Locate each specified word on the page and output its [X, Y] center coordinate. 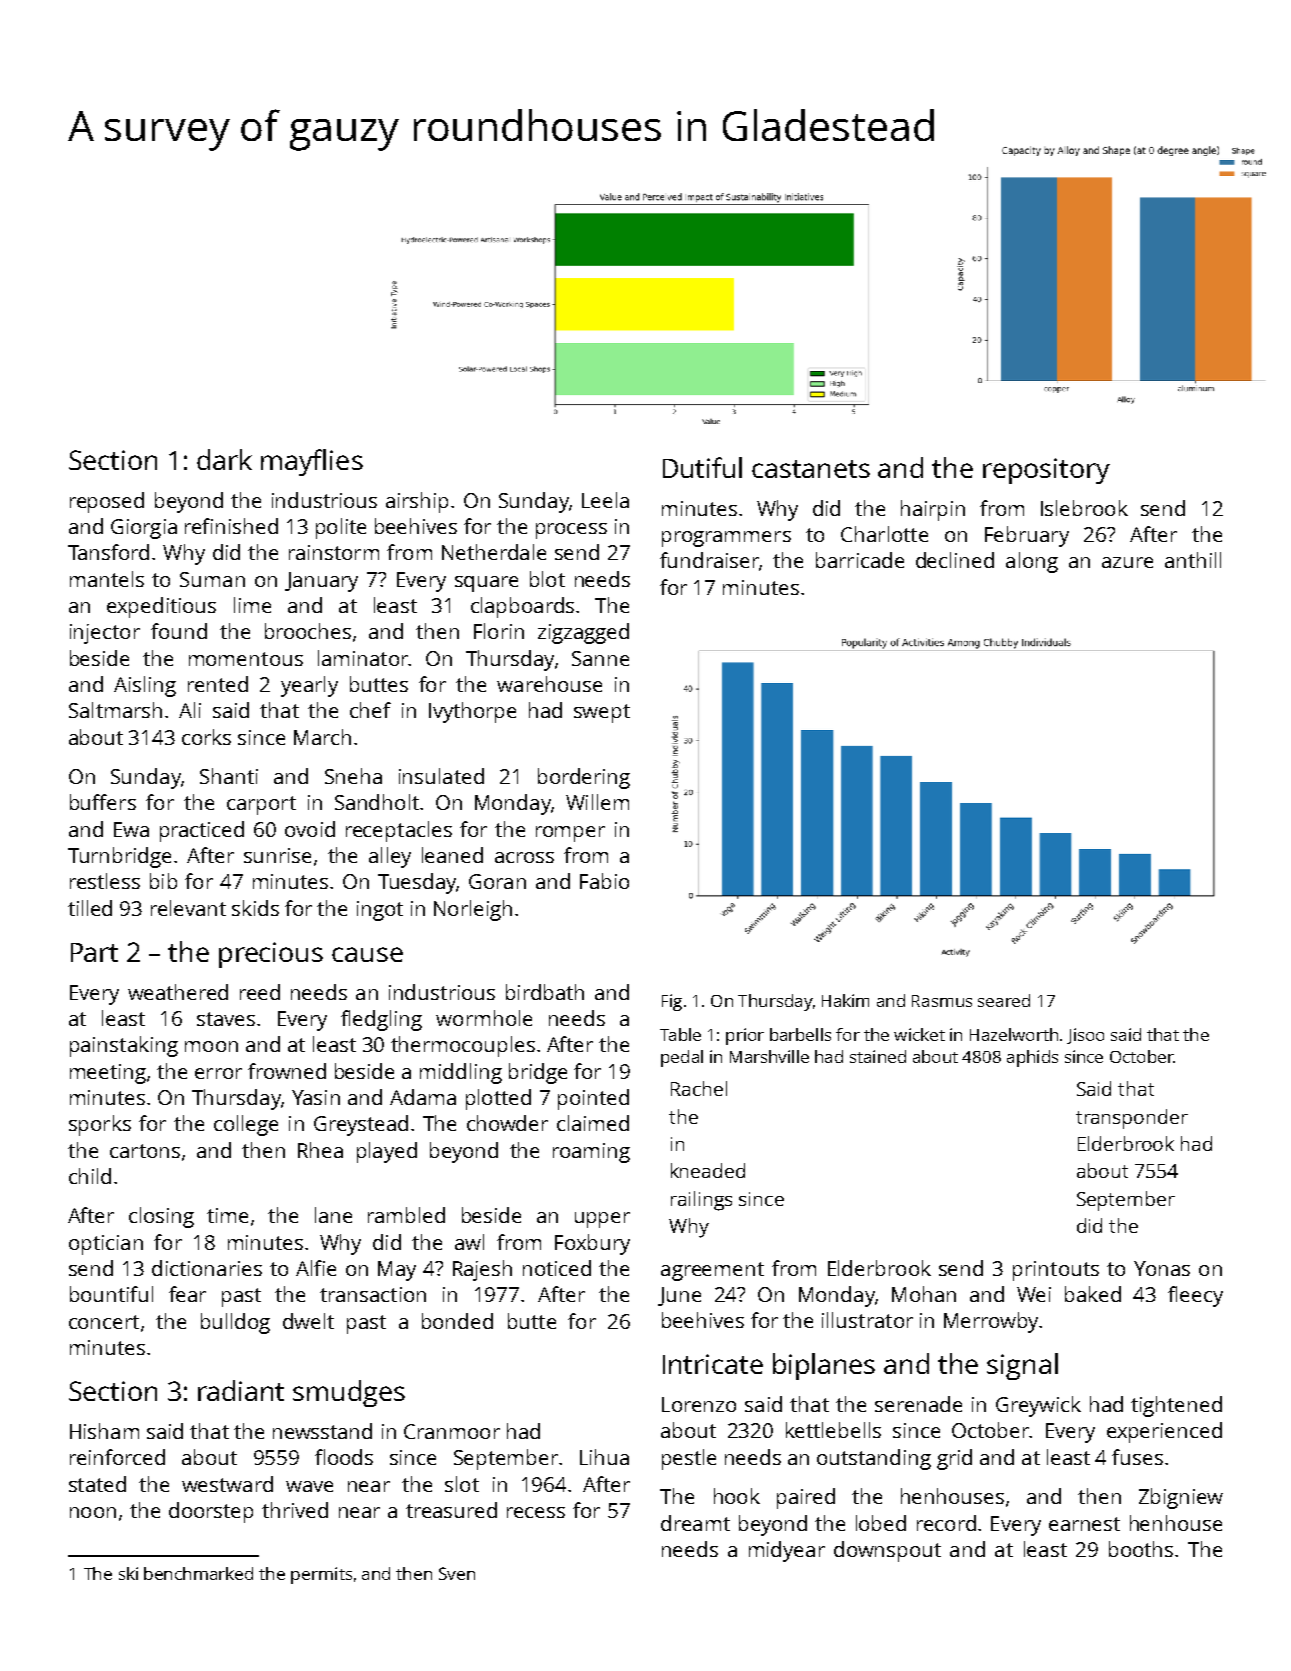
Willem [597, 802]
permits [321, 1575]
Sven [457, 1573]
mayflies [312, 462]
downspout [887, 1551]
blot [547, 579]
